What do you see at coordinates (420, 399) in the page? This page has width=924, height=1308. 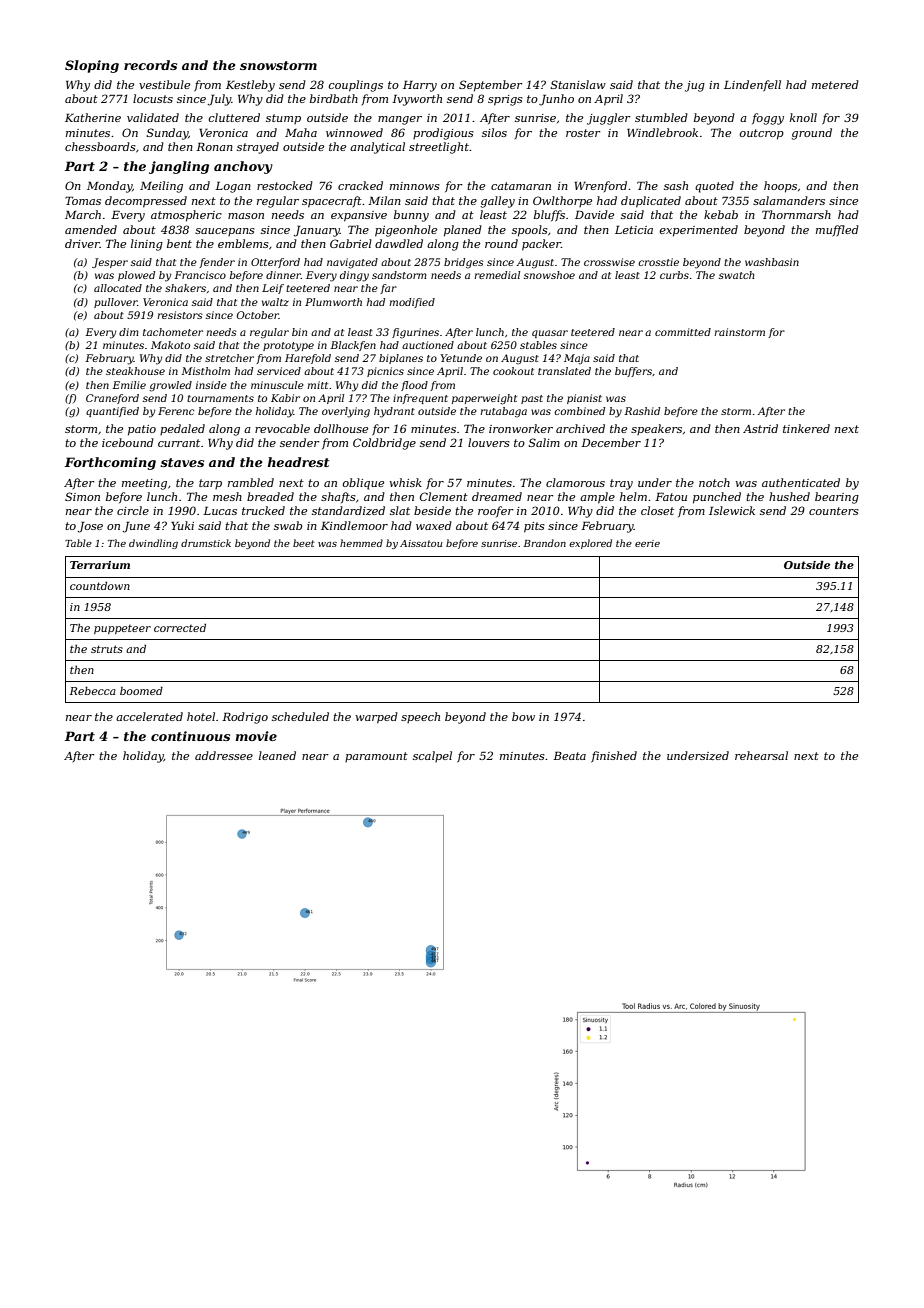 I see `infrequent` at bounding box center [420, 399].
